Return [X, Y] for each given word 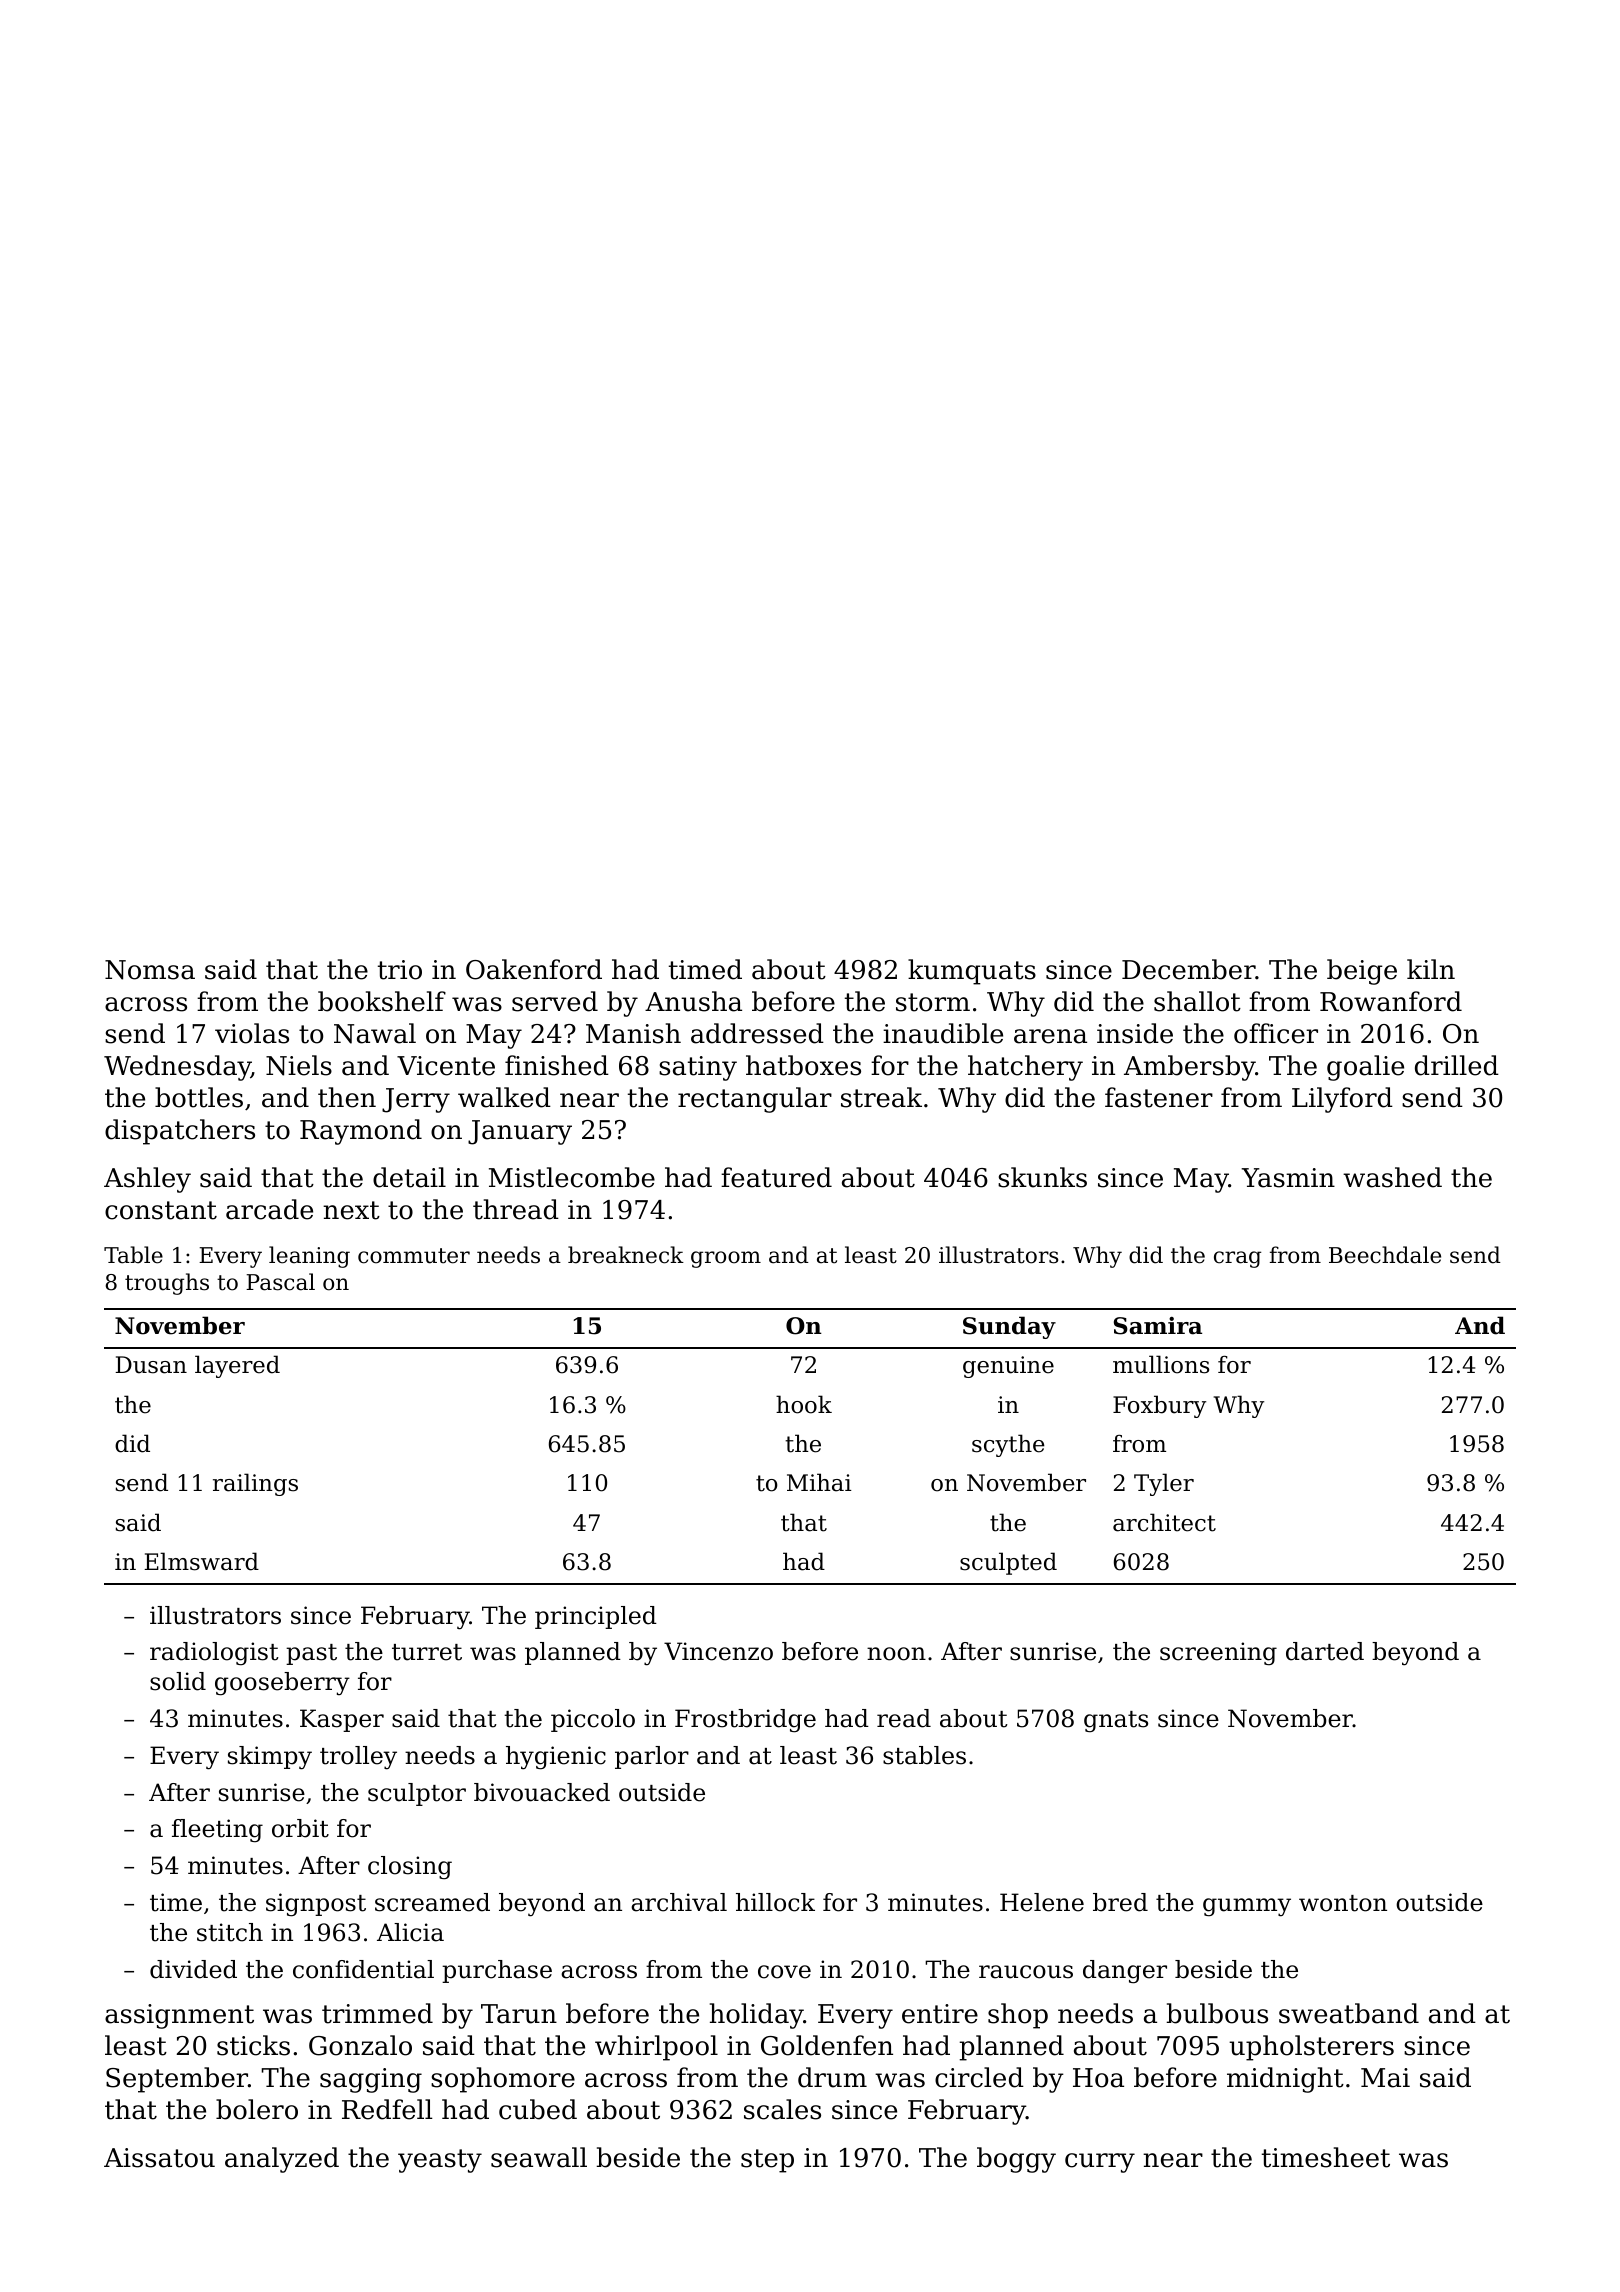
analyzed [282, 2160]
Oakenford [534, 969]
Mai [1385, 2078]
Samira [1158, 1326]
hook [804, 1404]
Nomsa [150, 970]
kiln [1431, 969]
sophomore [503, 2080]
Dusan [151, 1365]
